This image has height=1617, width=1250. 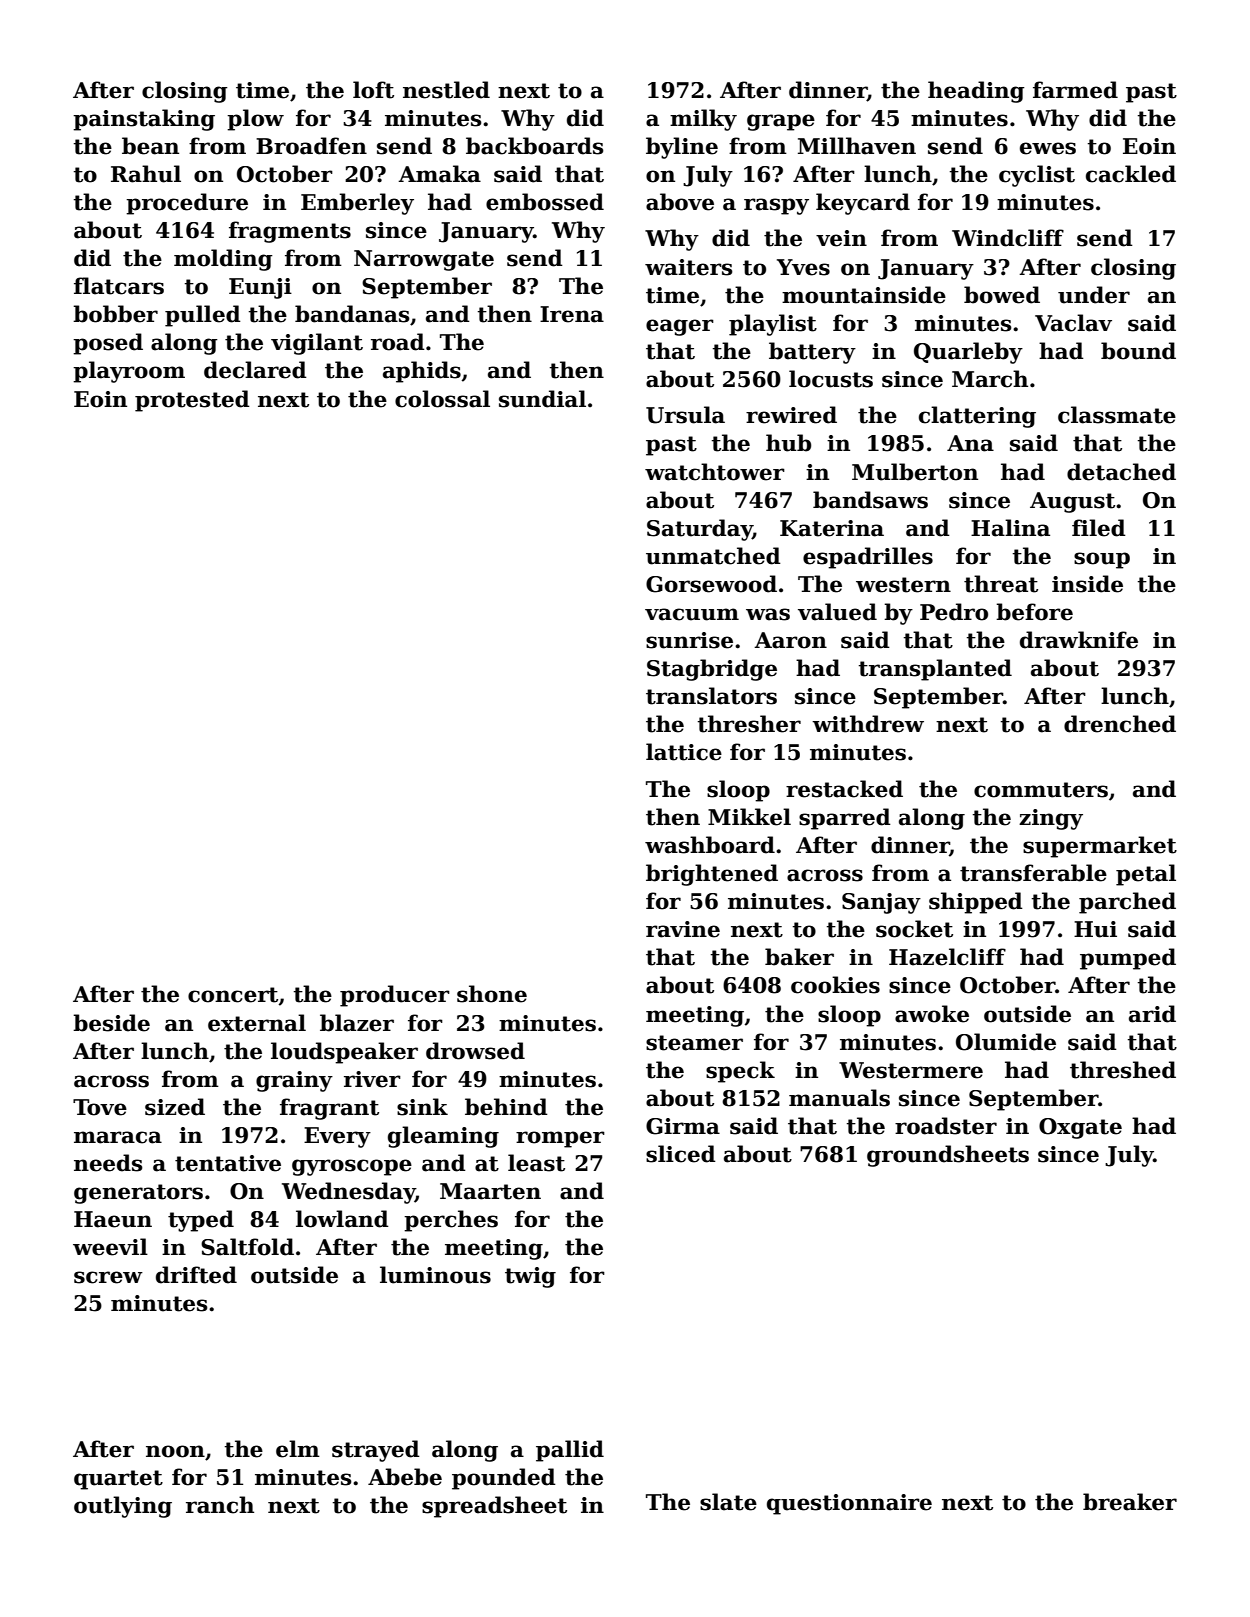 I want to click on concert, so click(x=233, y=995).
